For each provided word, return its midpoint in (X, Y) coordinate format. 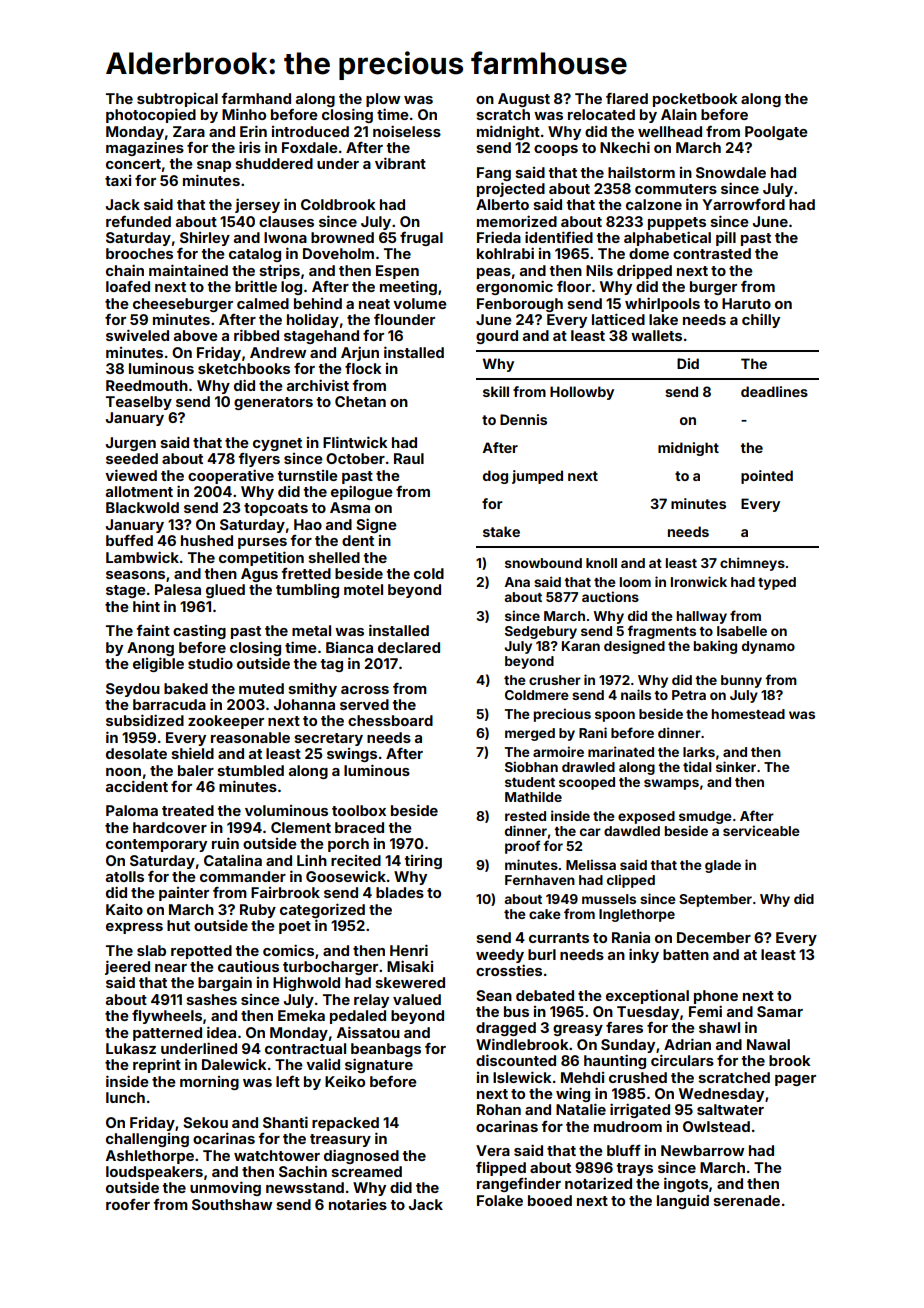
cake (545, 914)
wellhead (670, 131)
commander (243, 876)
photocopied (151, 115)
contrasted (712, 253)
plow (383, 100)
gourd (497, 337)
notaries (358, 1204)
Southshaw (232, 1204)
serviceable (761, 830)
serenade (746, 1200)
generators (273, 403)
